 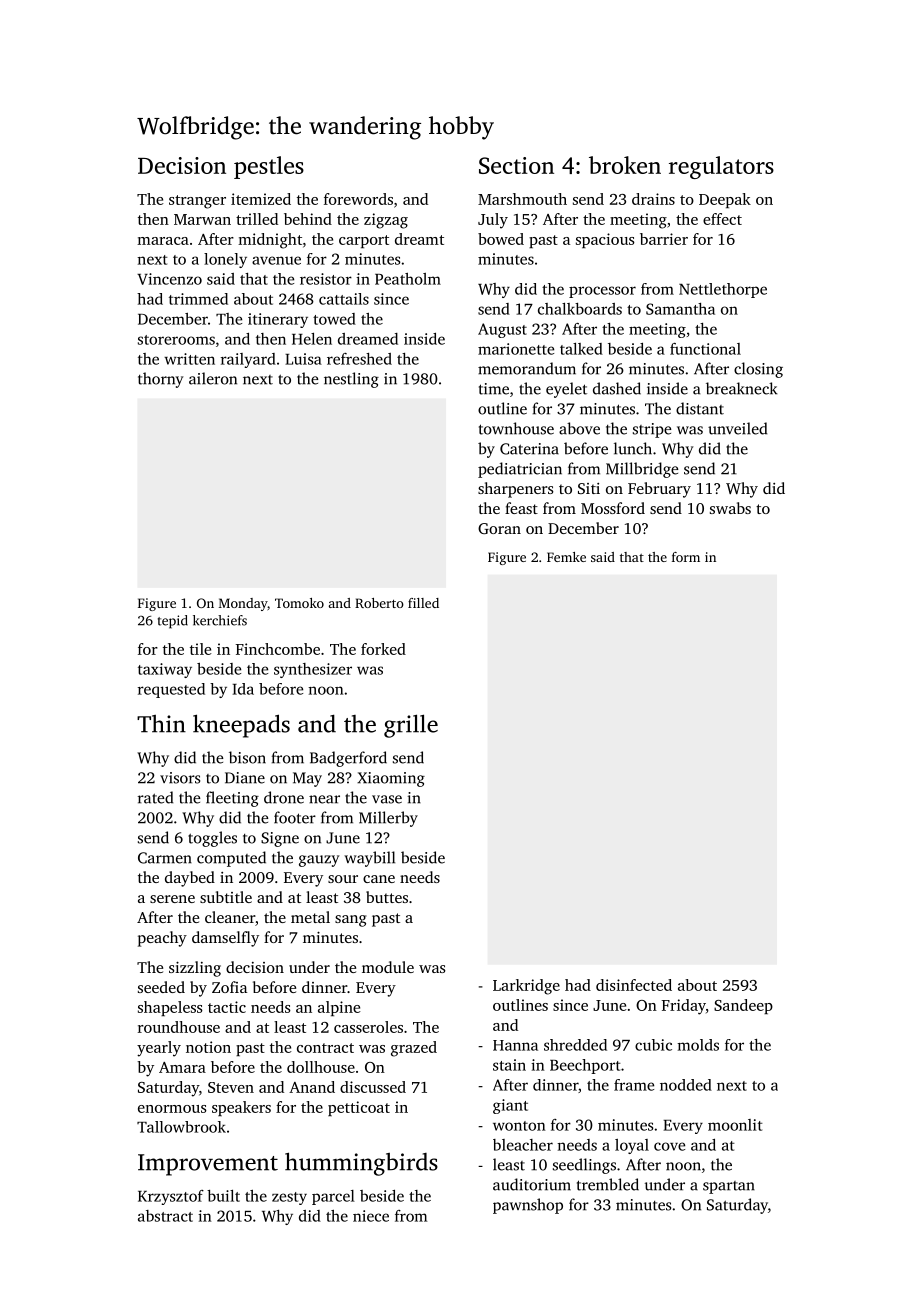 What do you see at coordinates (289, 1198) in the document?
I see `zesty` at bounding box center [289, 1198].
